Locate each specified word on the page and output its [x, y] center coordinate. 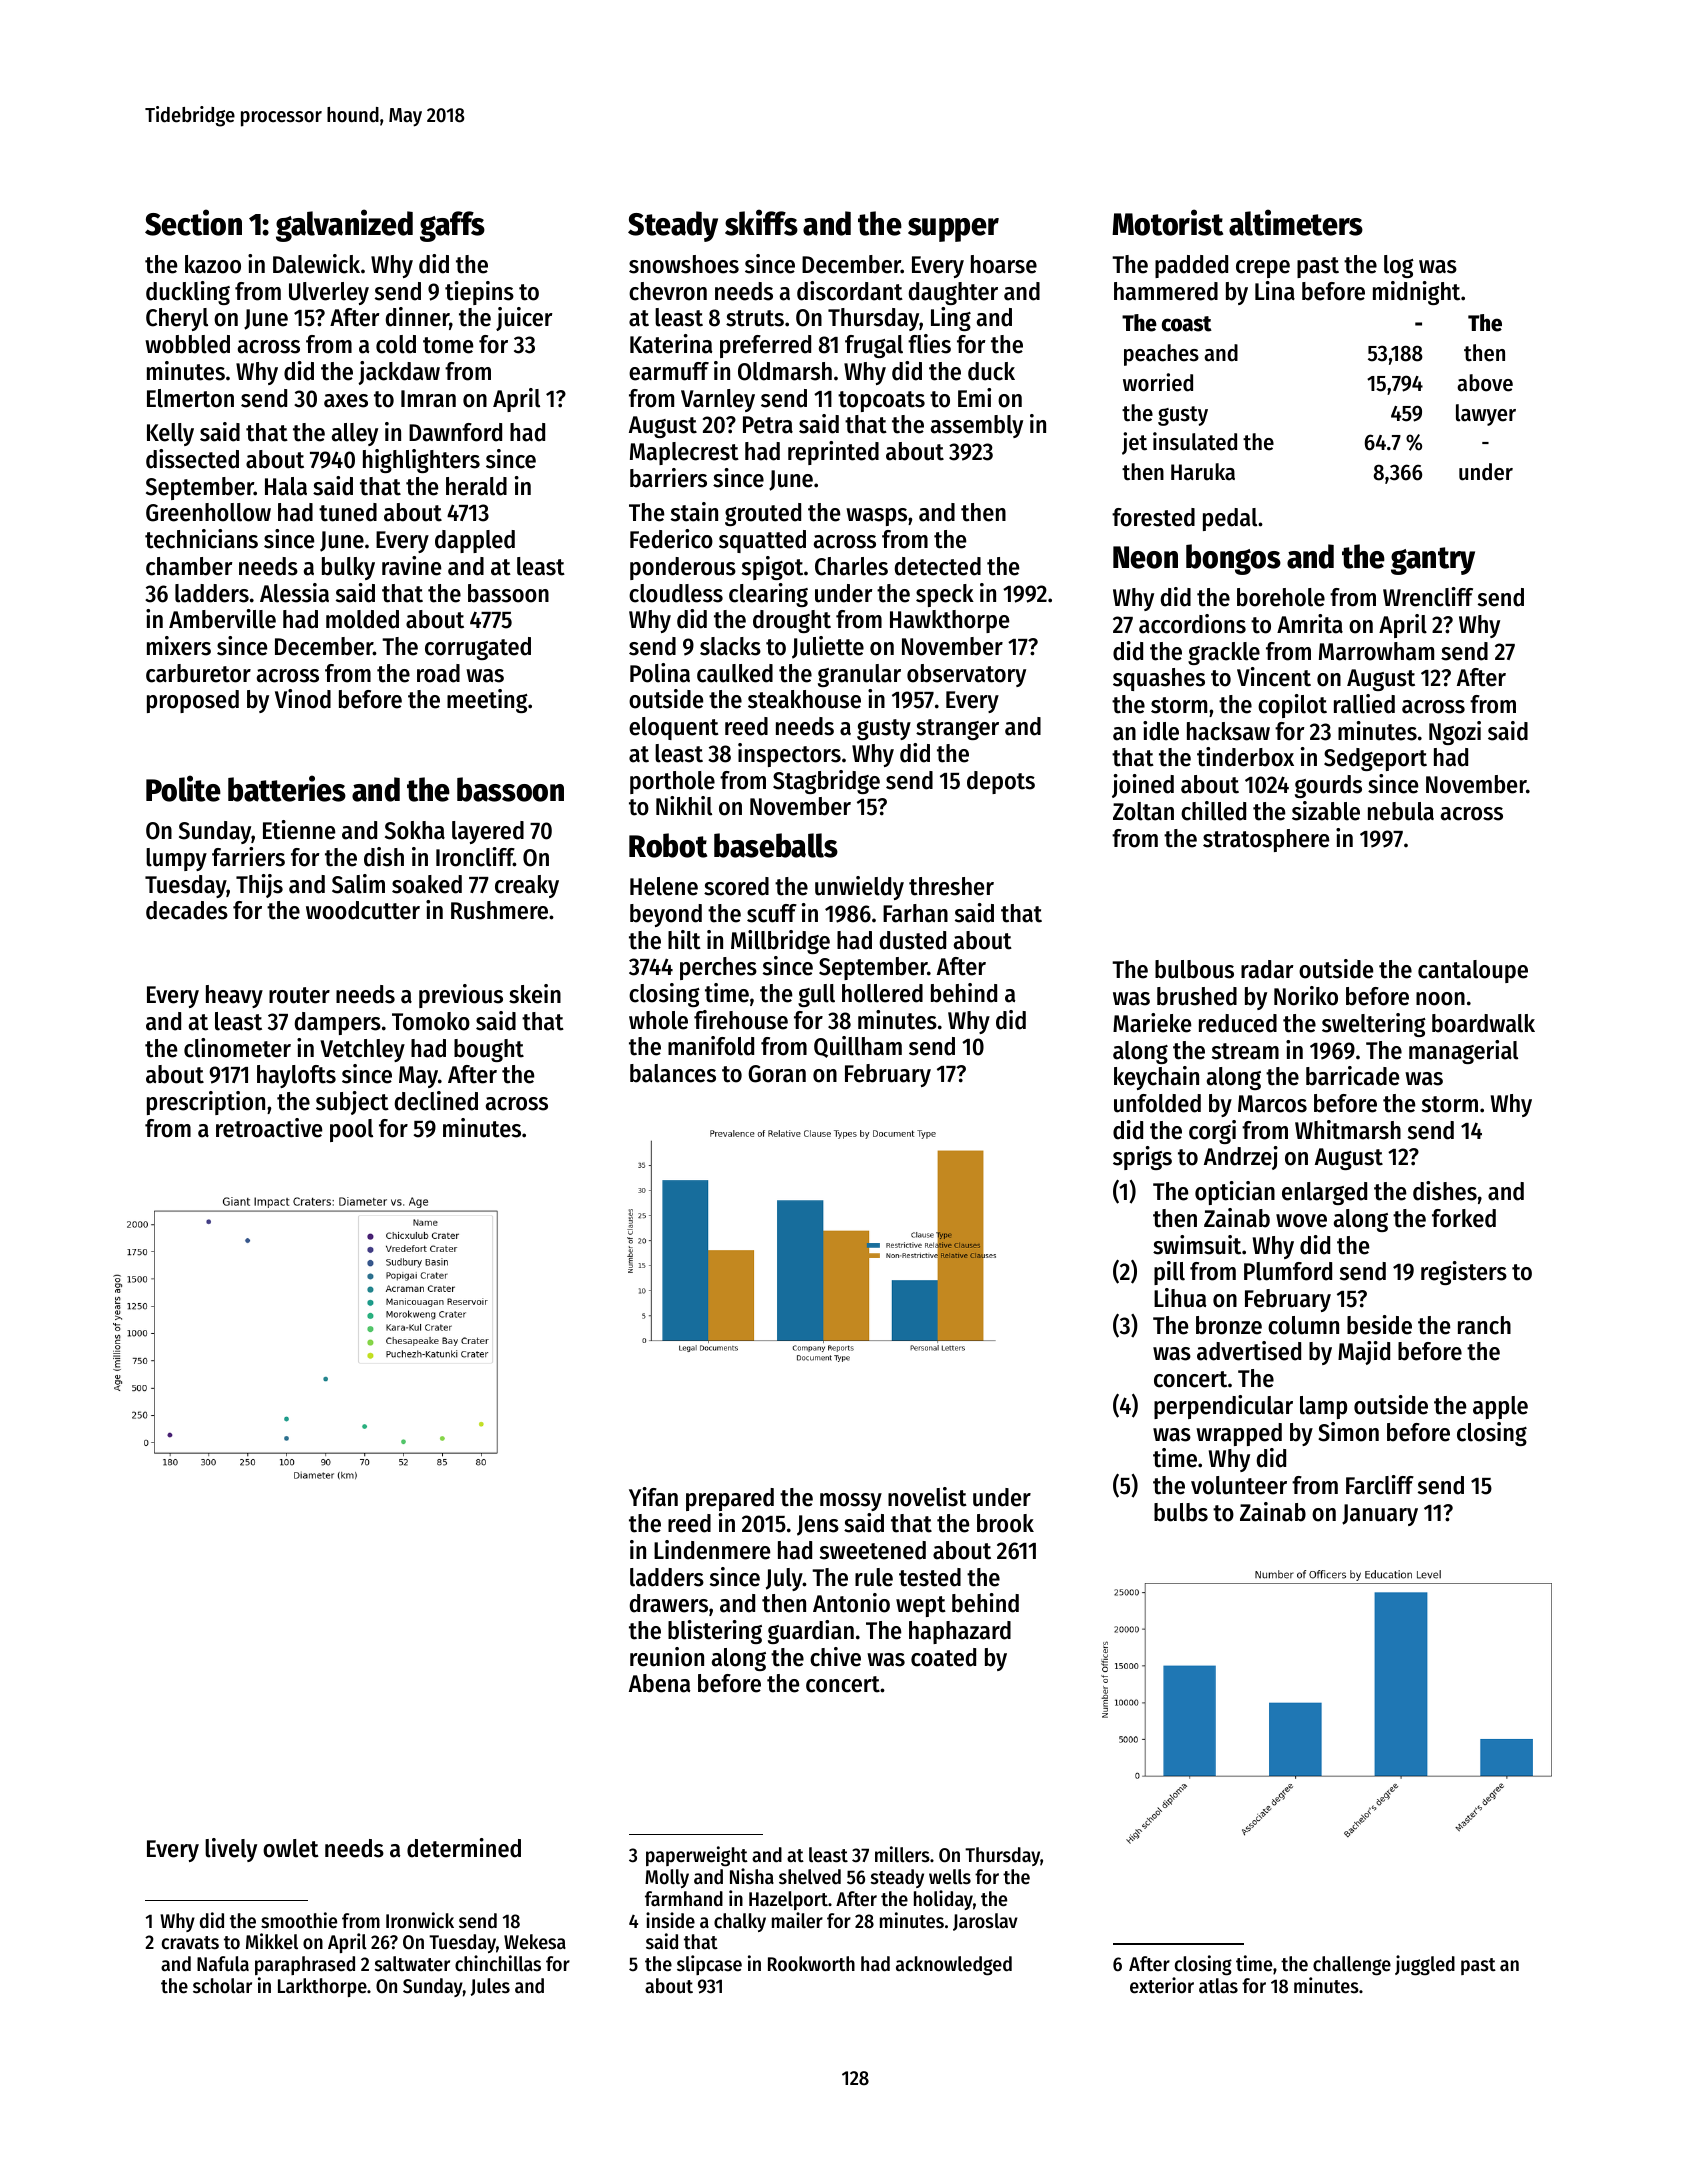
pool [351, 1130]
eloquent [674, 728]
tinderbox [1245, 757]
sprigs [1142, 1158]
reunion [667, 1657]
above [1485, 383]
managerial [1463, 1052]
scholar [222, 1986]
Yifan [653, 1497]
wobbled [187, 344]
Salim [358, 884]
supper [953, 230]
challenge [1352, 1966]
